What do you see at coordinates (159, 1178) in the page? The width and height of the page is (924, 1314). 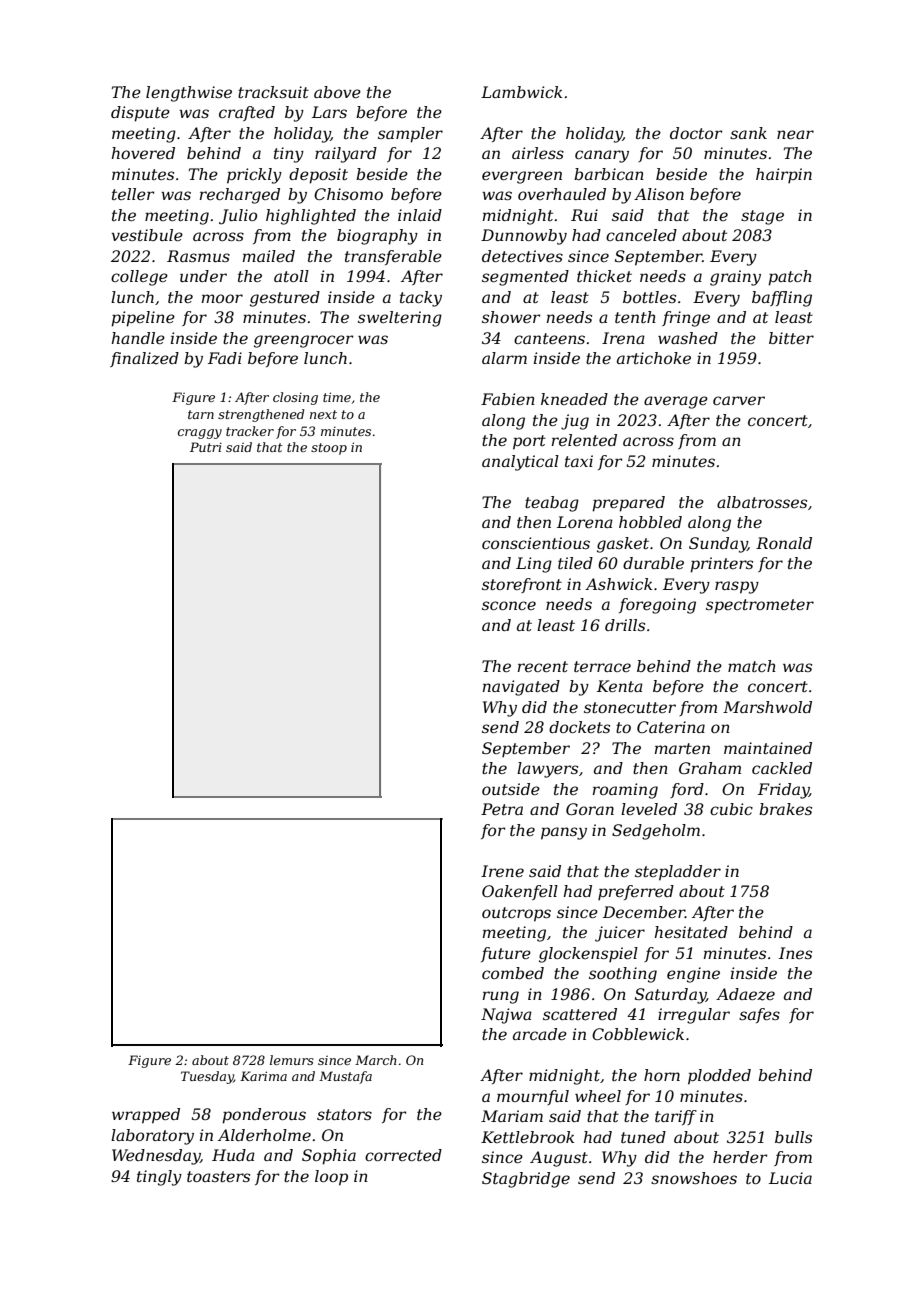 I see `tingly` at bounding box center [159, 1178].
